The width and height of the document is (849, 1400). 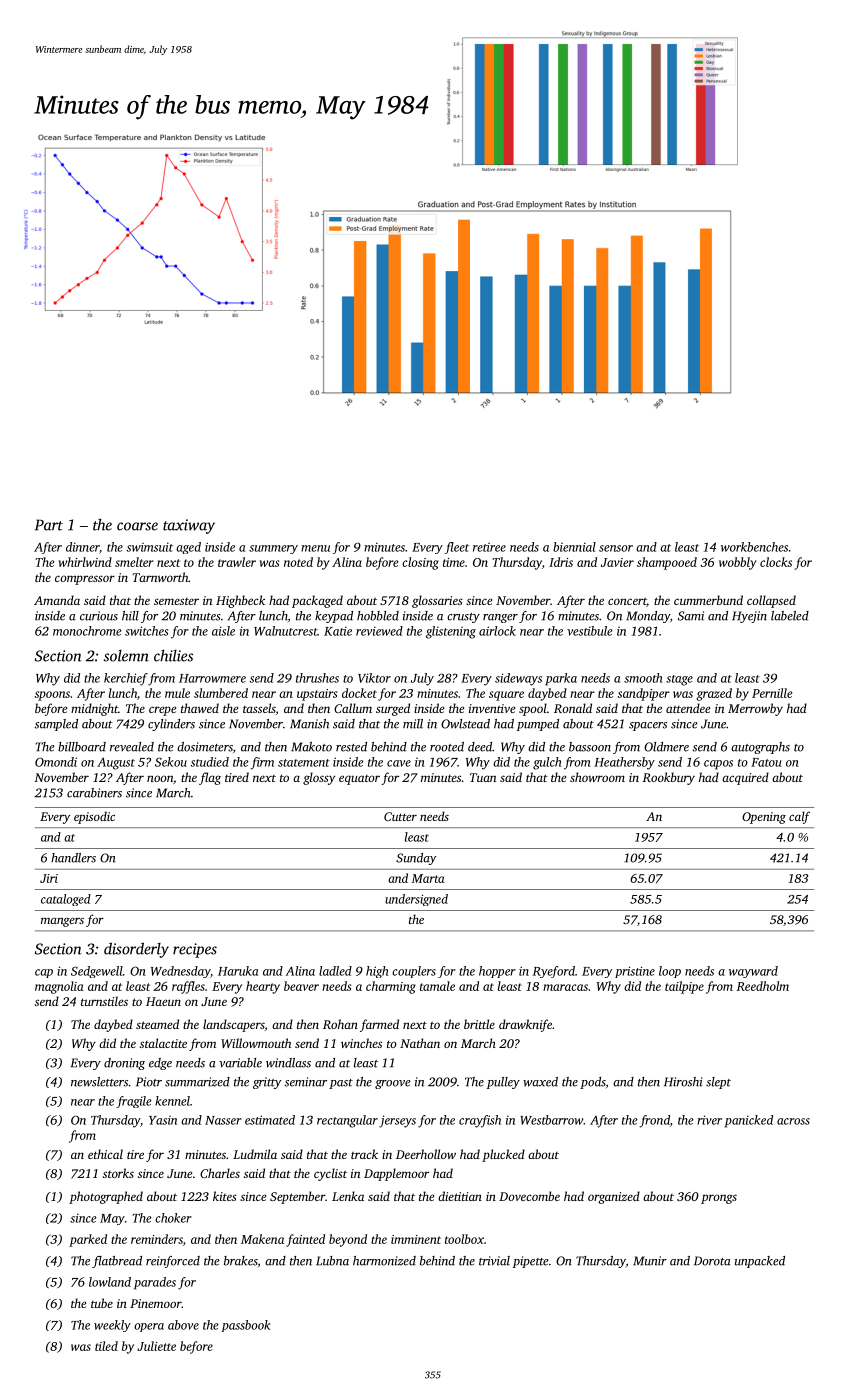 I want to click on Opening, so click(x=764, y=818).
